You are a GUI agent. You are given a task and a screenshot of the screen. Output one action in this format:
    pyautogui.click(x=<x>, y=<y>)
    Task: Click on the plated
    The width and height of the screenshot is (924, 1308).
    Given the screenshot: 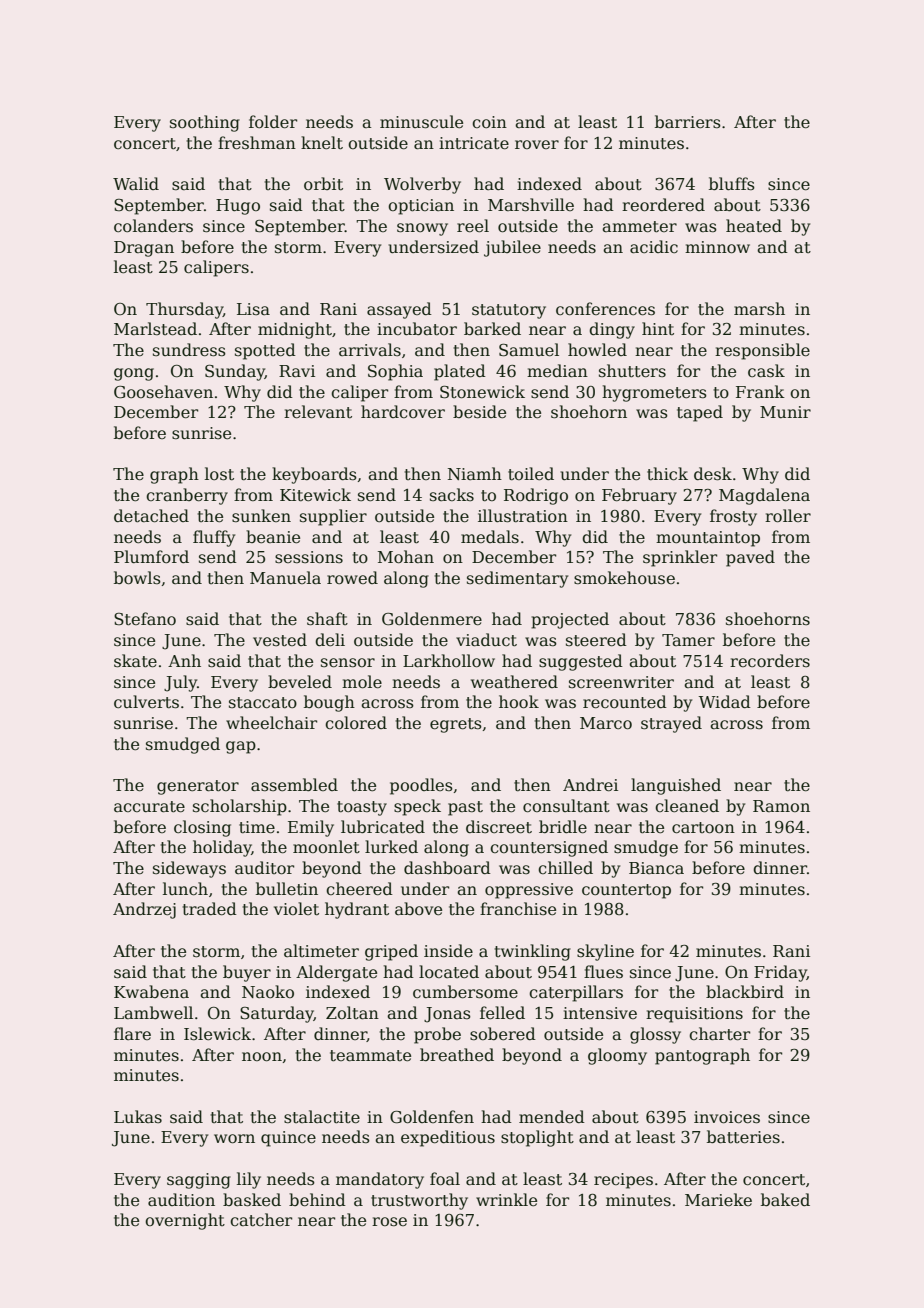 What is the action you would take?
    pyautogui.click(x=460, y=372)
